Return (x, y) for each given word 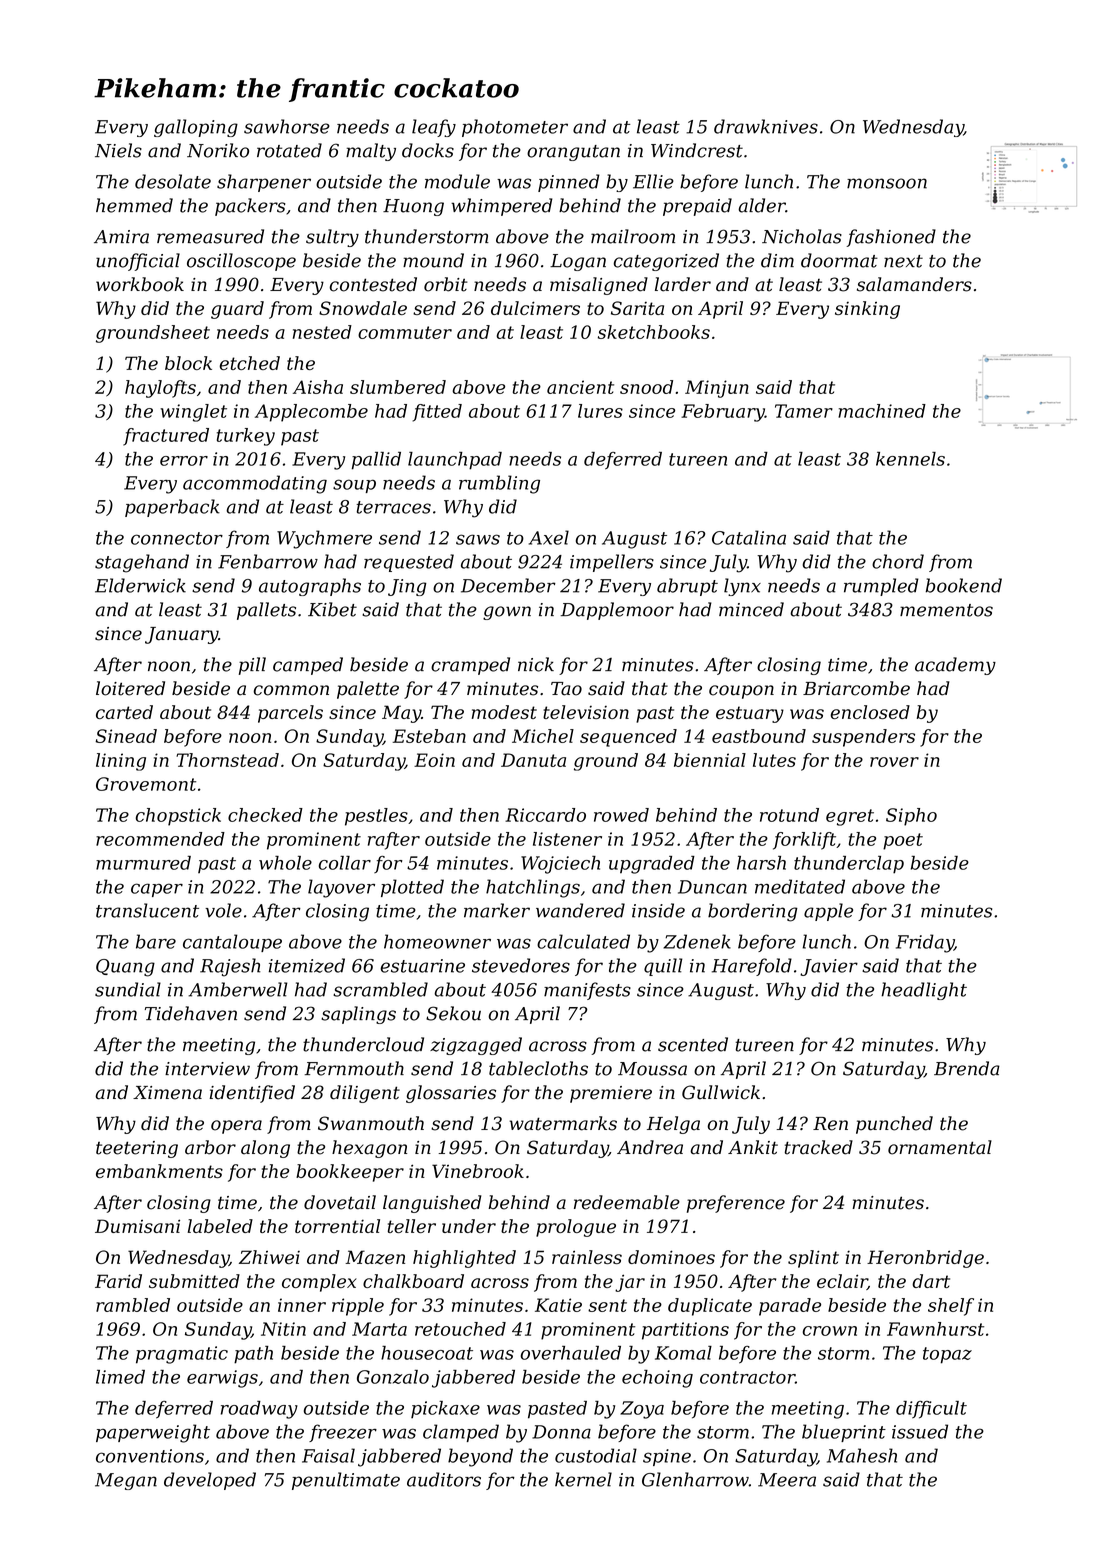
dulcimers (535, 308)
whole (285, 863)
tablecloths (538, 1068)
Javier (829, 967)
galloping (196, 128)
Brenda (967, 1068)
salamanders (914, 284)
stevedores (521, 965)
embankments (159, 1171)
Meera (787, 1480)
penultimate (346, 1481)
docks (428, 150)
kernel (583, 1479)
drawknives (766, 126)
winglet (193, 413)
